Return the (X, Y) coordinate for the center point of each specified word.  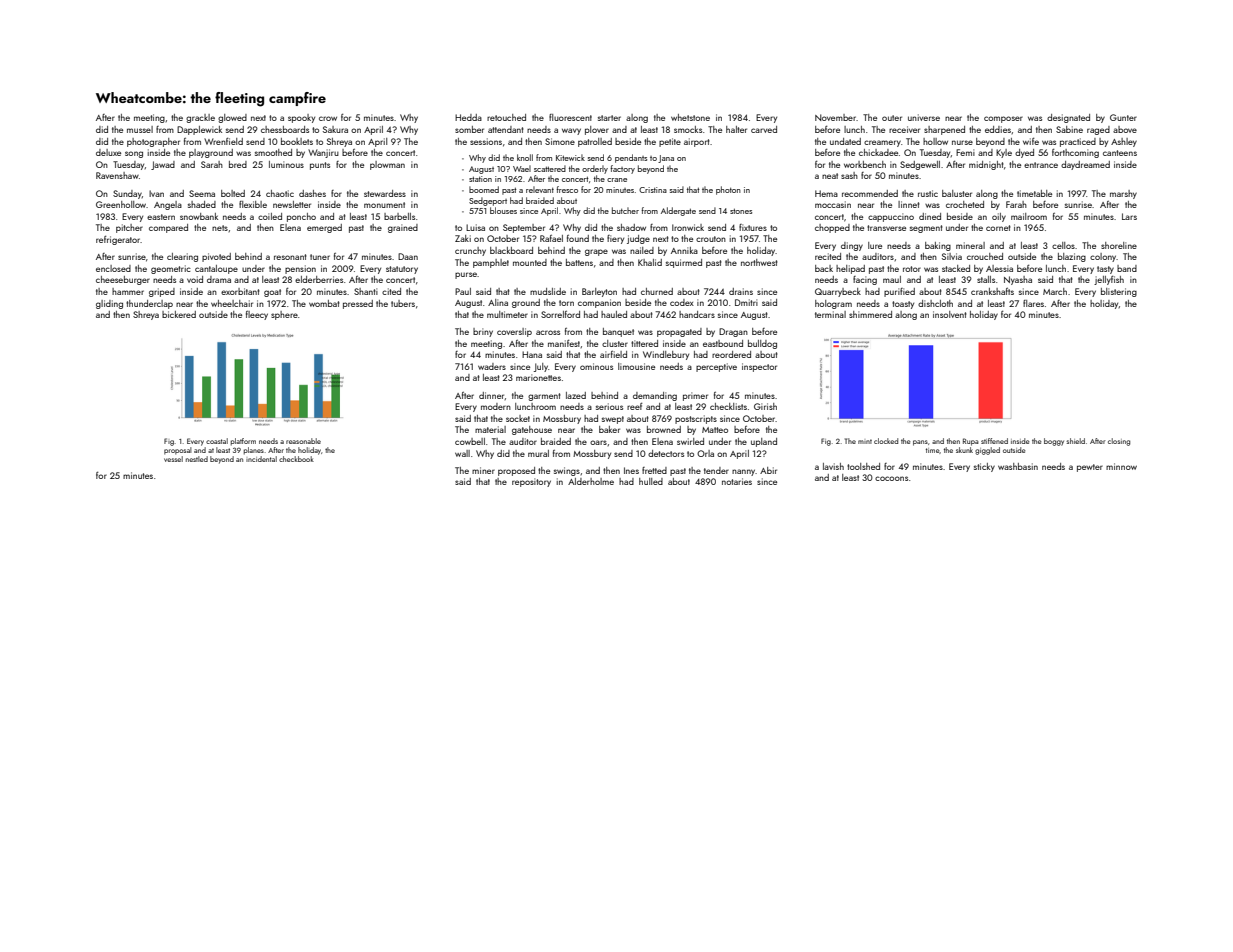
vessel (173, 459)
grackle (200, 118)
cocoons (891, 478)
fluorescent (570, 117)
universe (924, 117)
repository (531, 482)
